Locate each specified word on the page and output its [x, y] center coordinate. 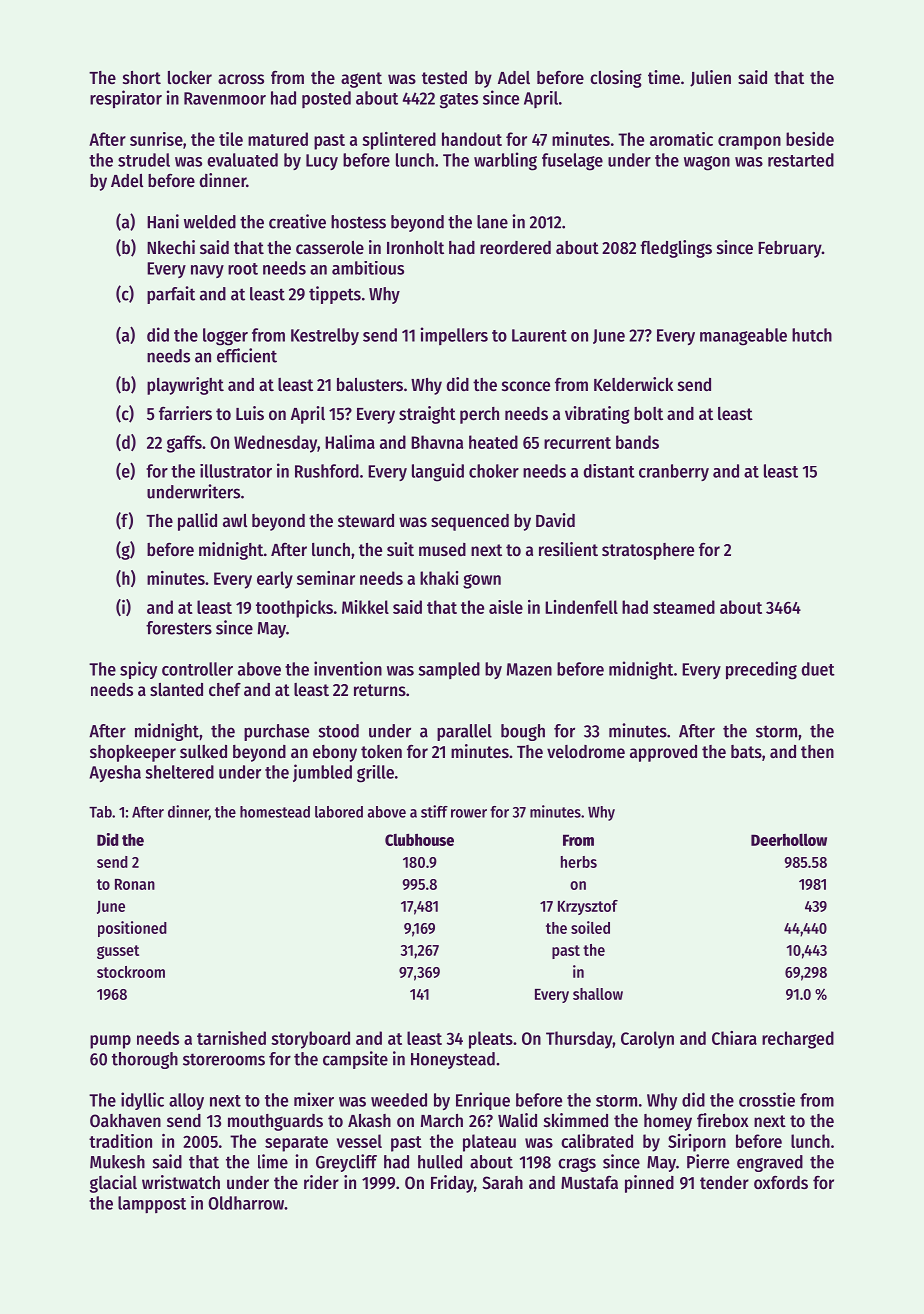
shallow [598, 994]
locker [190, 77]
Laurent [539, 335]
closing [616, 79]
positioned [132, 929]
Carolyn [647, 1040]
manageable [743, 337]
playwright [185, 386]
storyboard [310, 1040]
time [664, 77]
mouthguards [275, 1122]
